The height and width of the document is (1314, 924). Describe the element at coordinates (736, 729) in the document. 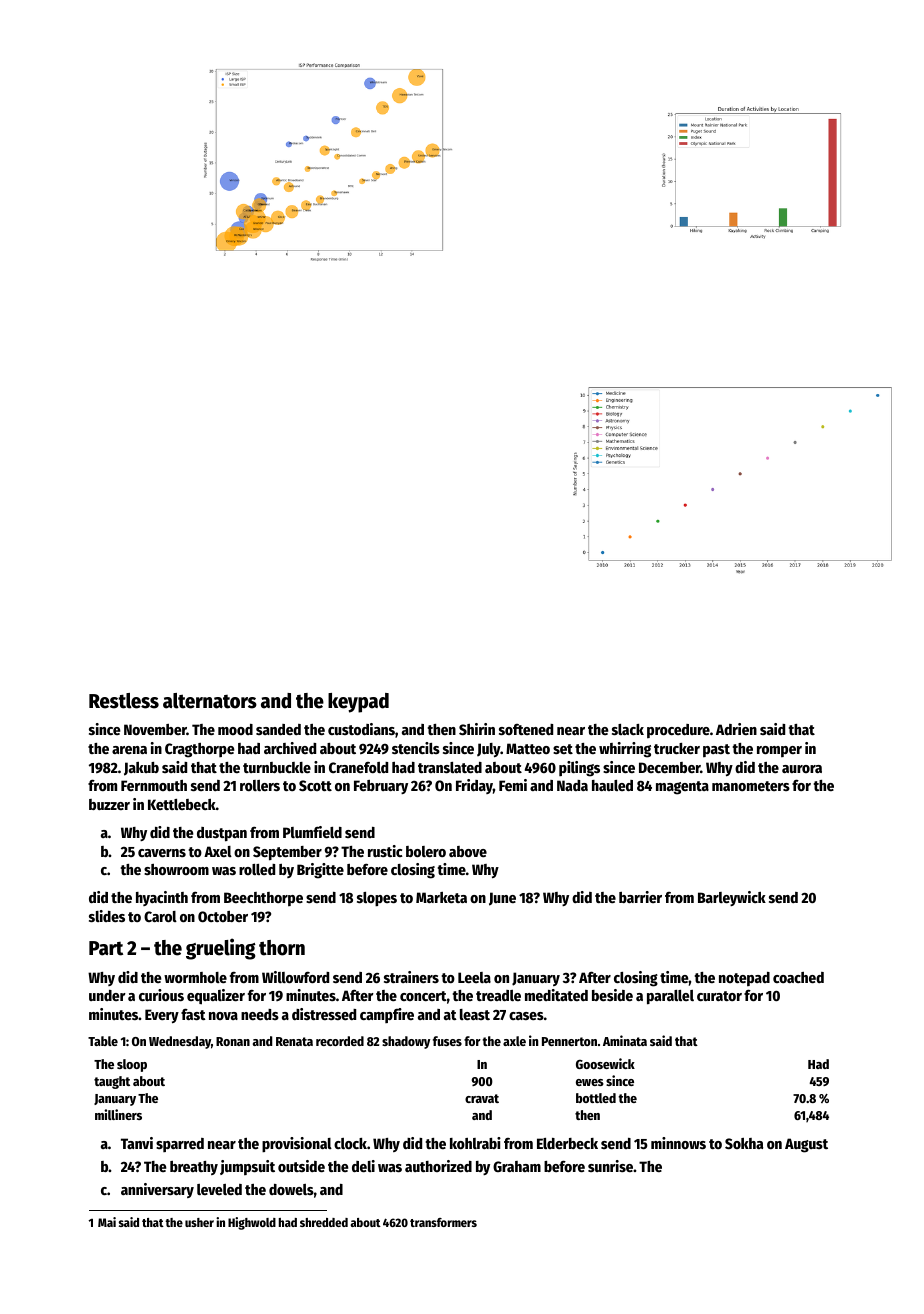

I see `Adrien` at that location.
